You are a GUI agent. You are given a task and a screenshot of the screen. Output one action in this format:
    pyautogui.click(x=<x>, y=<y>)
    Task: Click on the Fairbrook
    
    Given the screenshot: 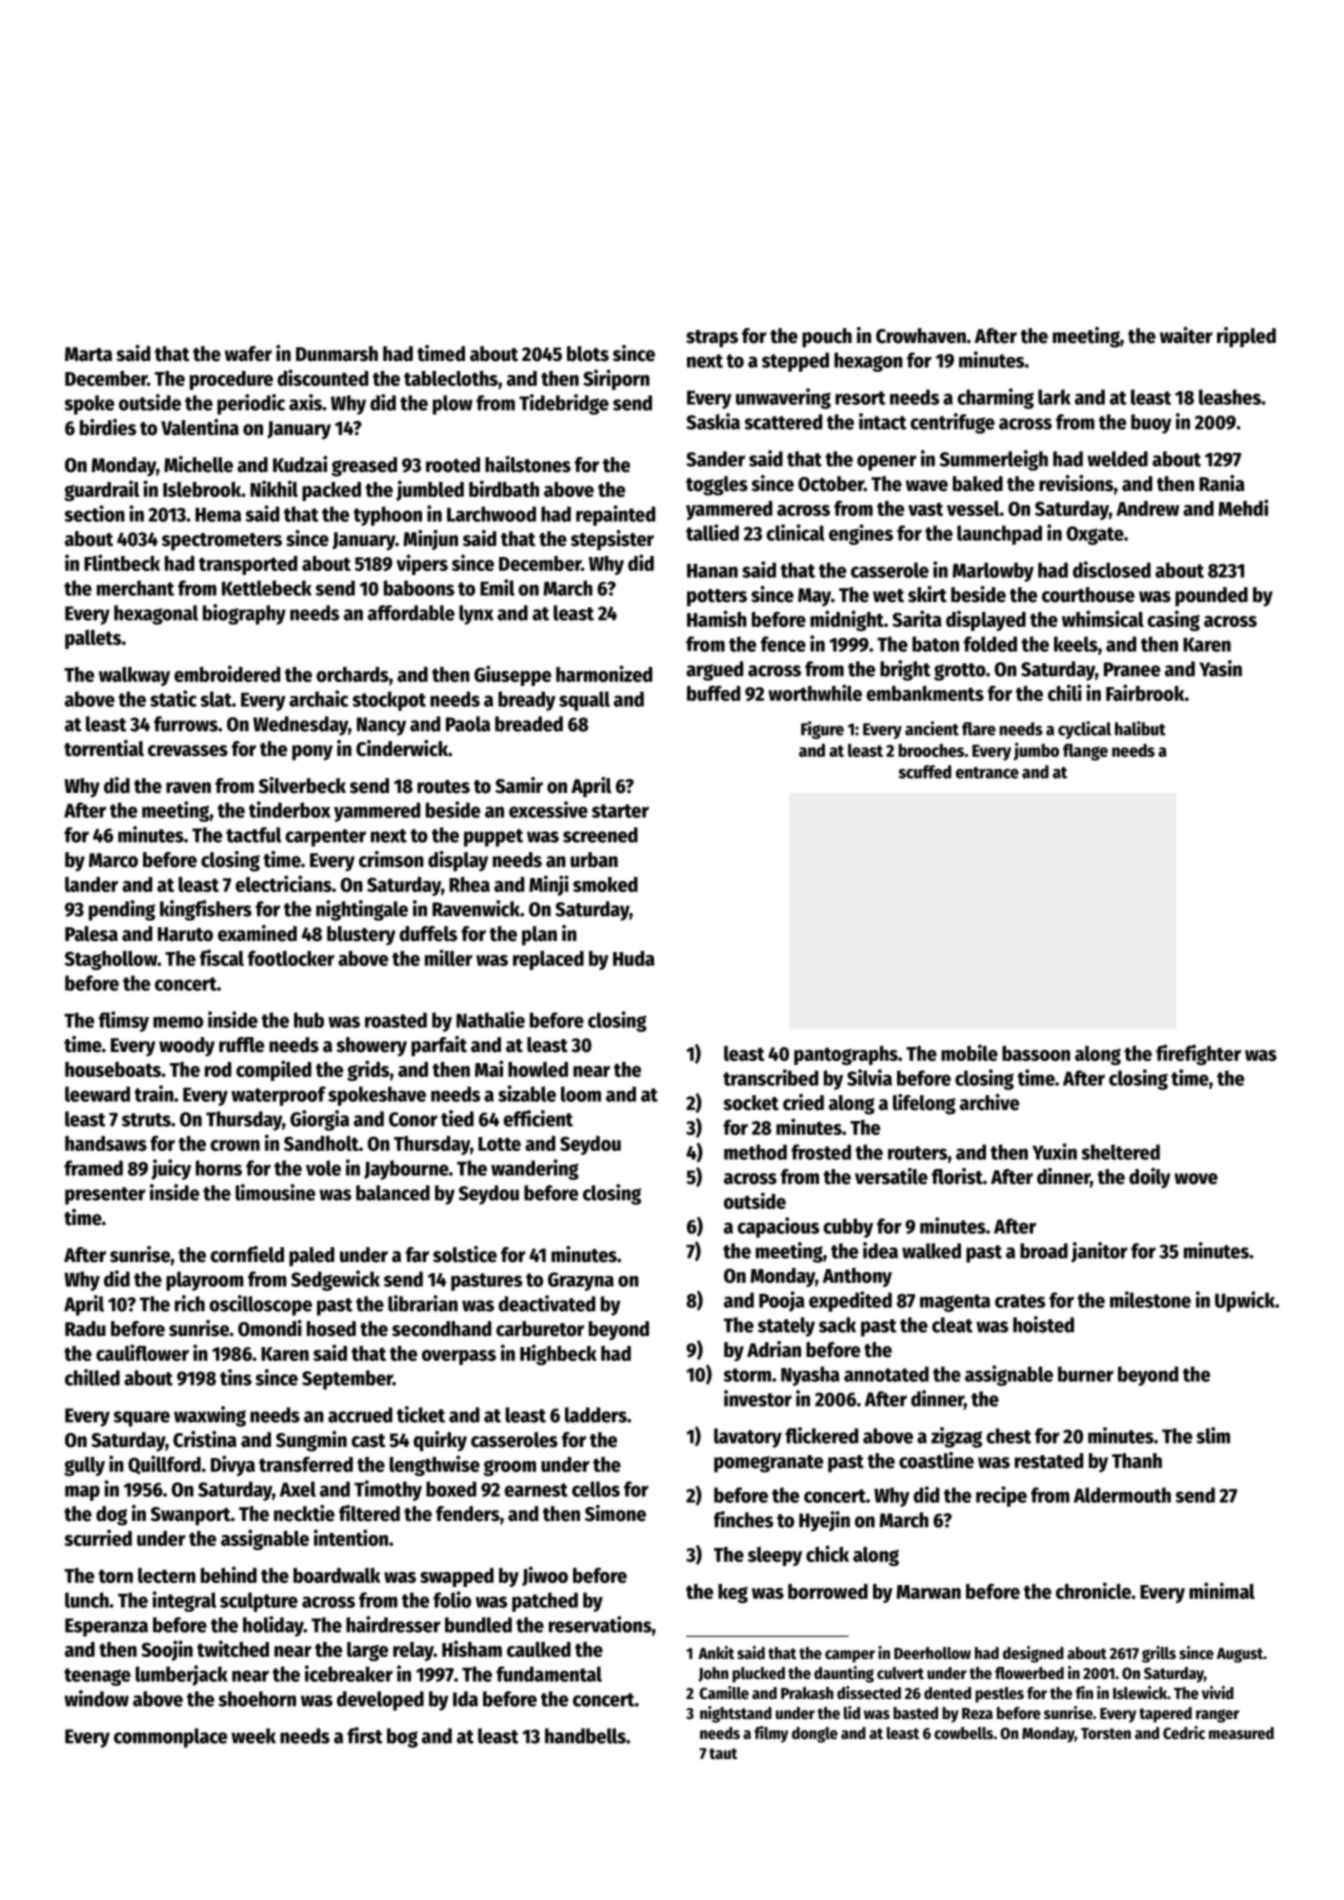 What is the action you would take?
    pyautogui.click(x=1145, y=692)
